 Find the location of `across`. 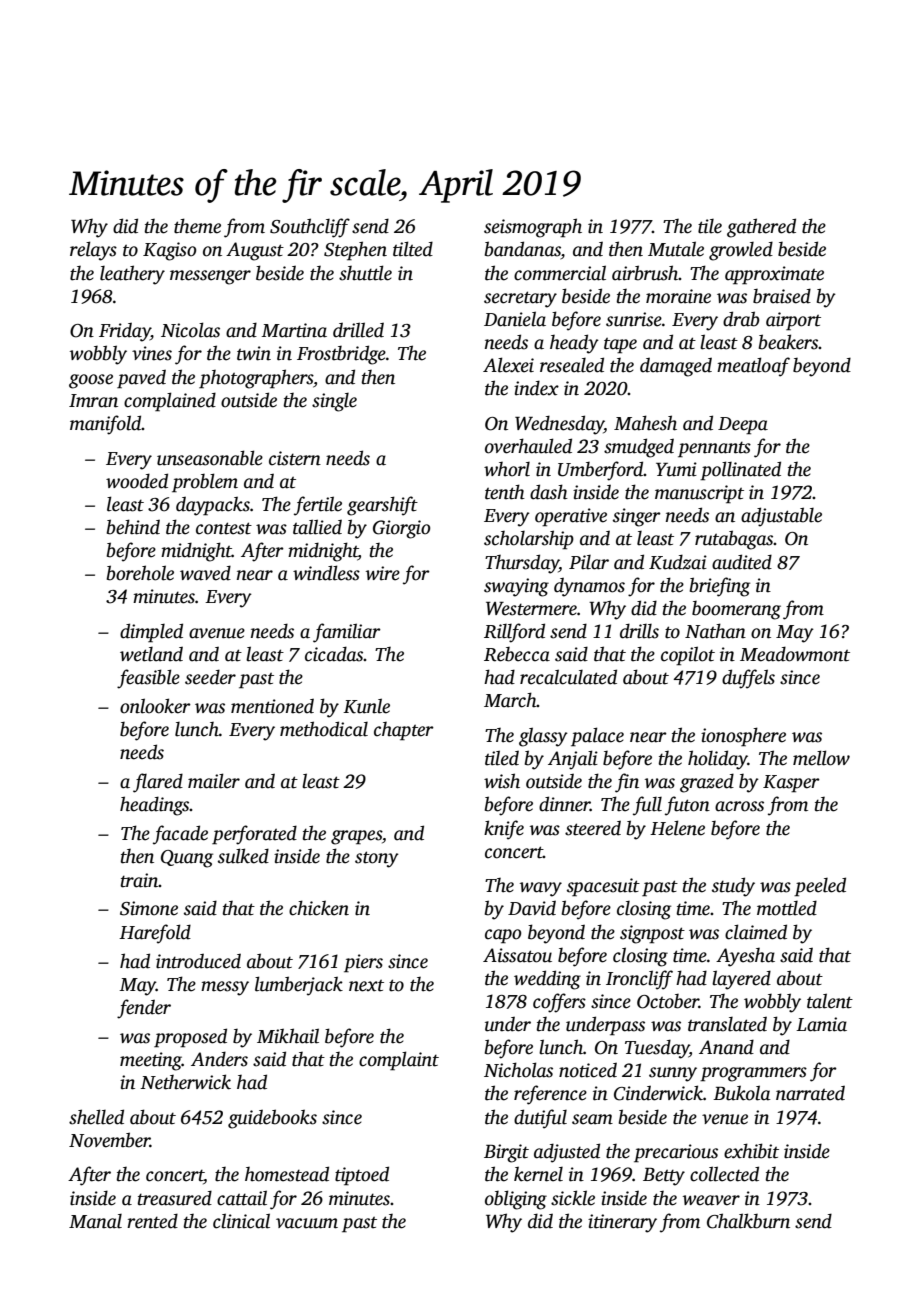

across is located at coordinates (739, 806).
